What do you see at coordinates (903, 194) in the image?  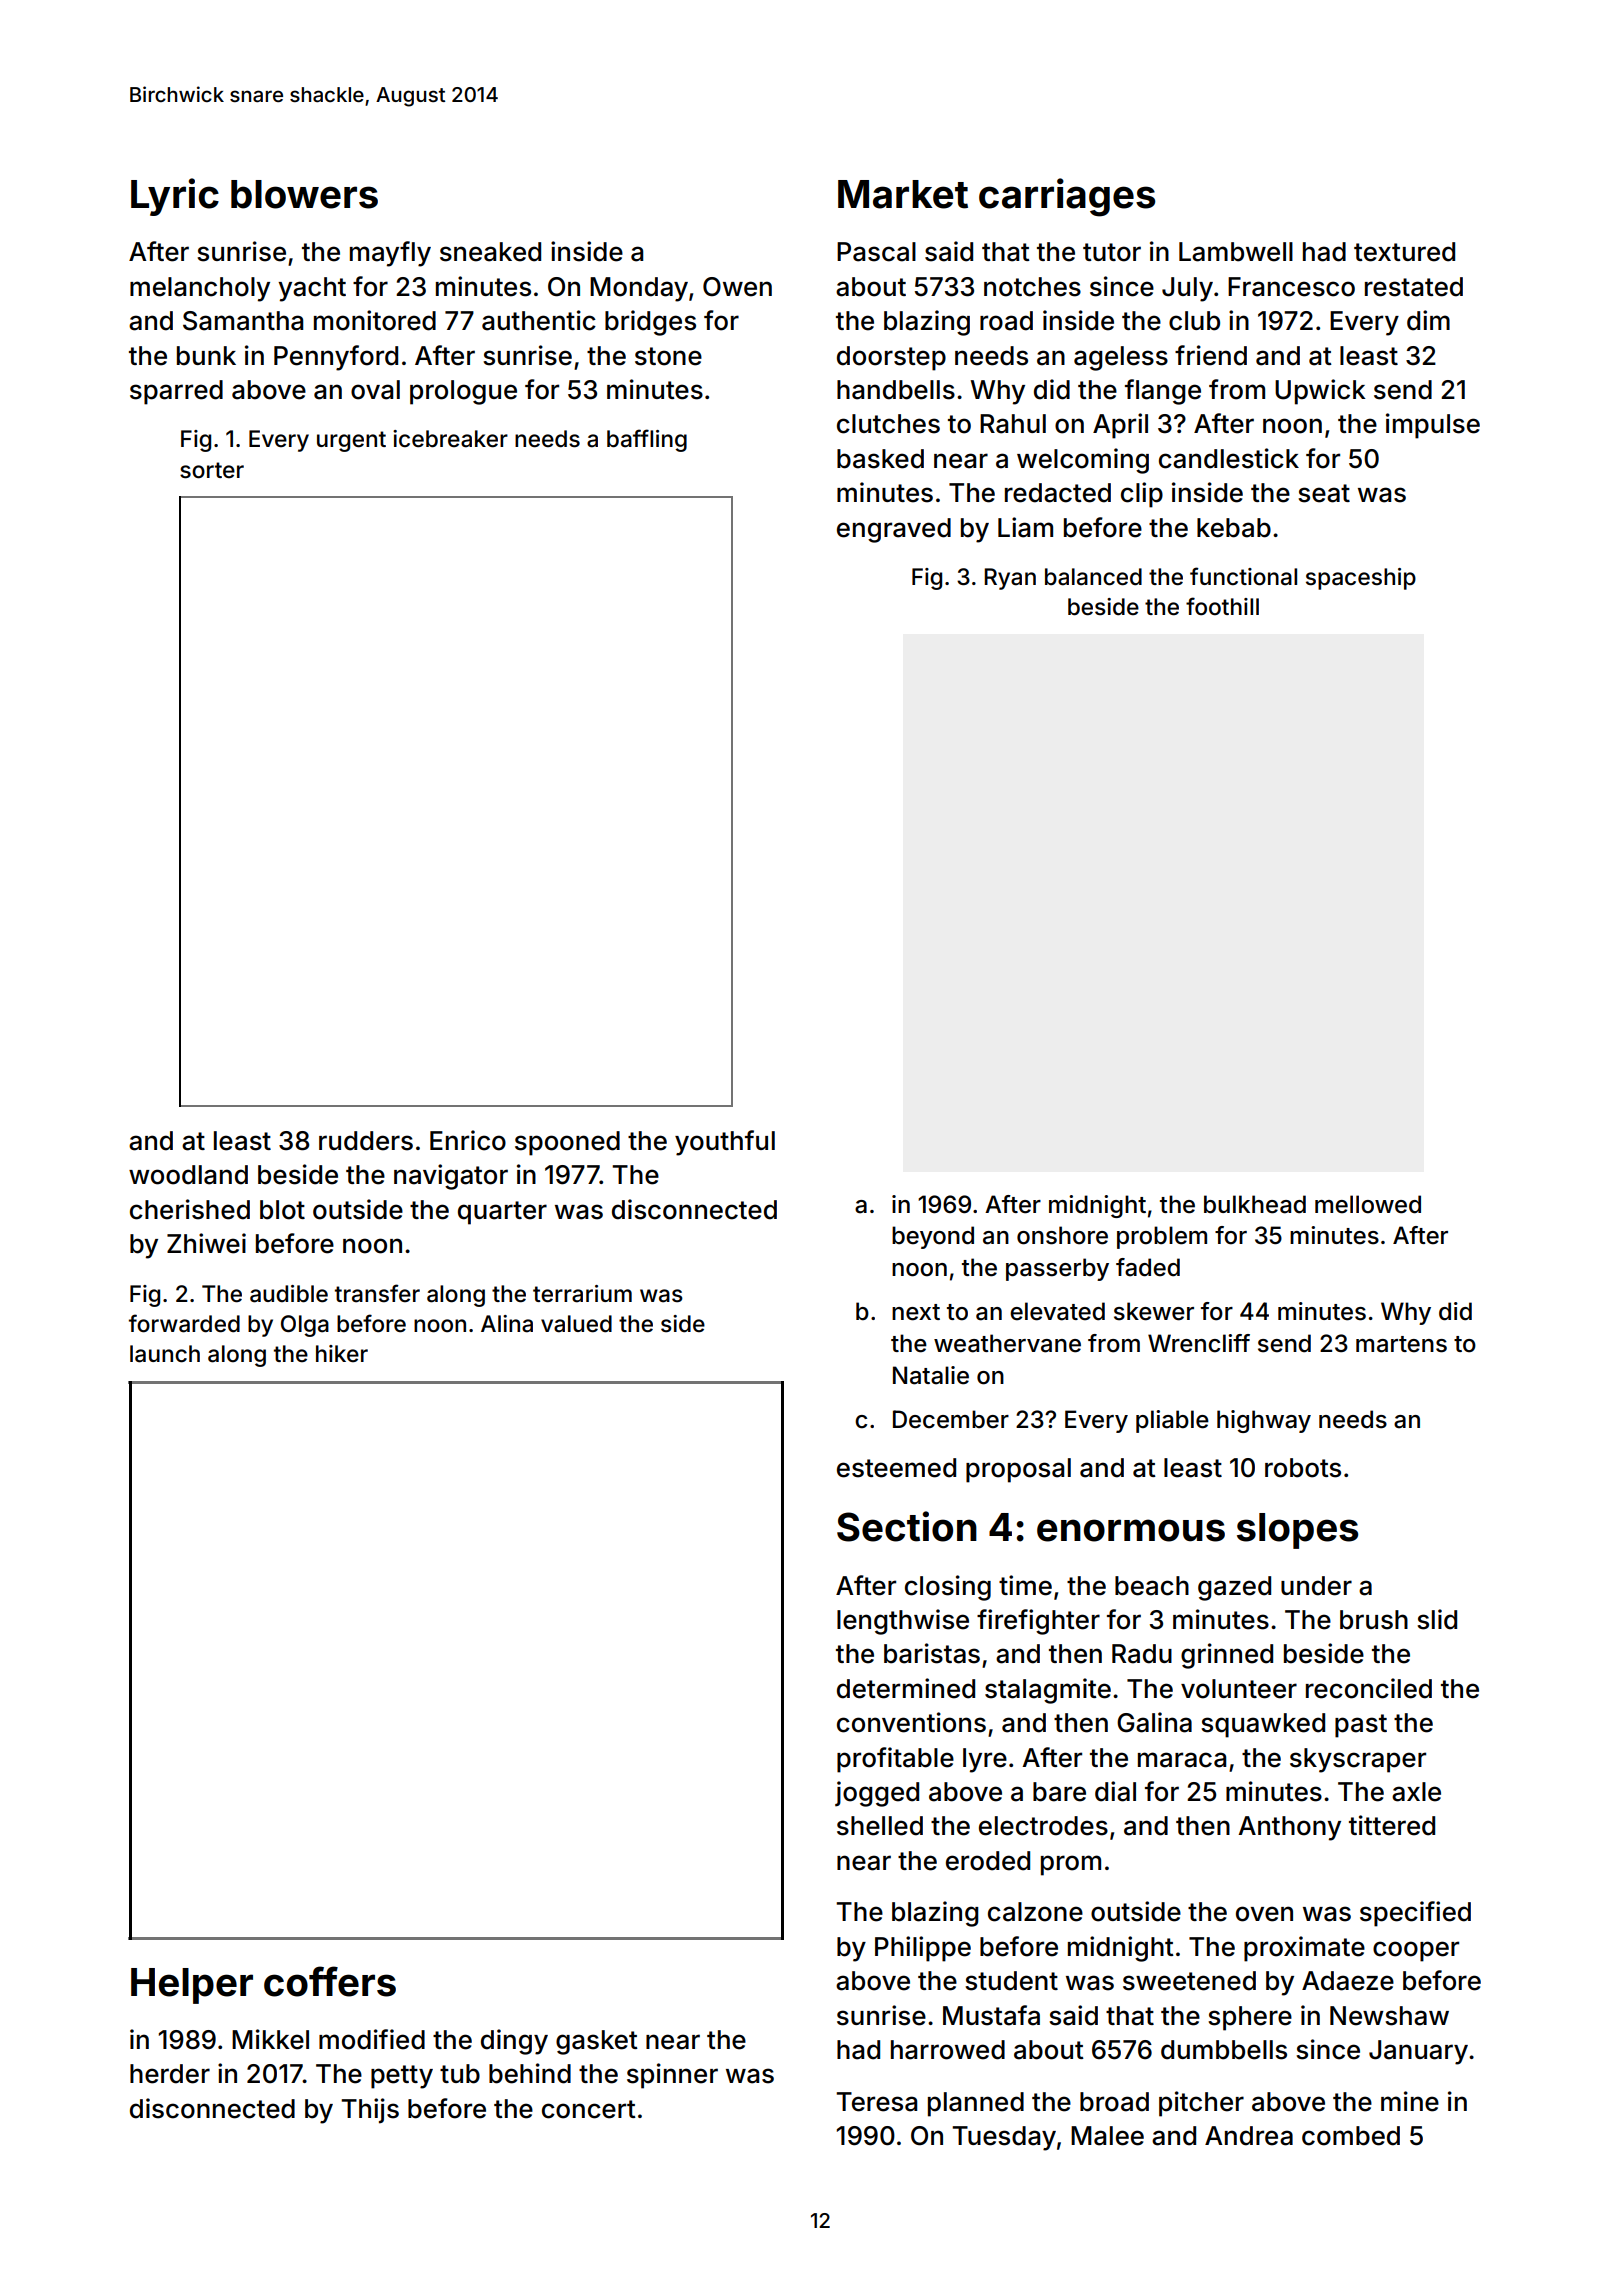 I see `Market` at bounding box center [903, 194].
